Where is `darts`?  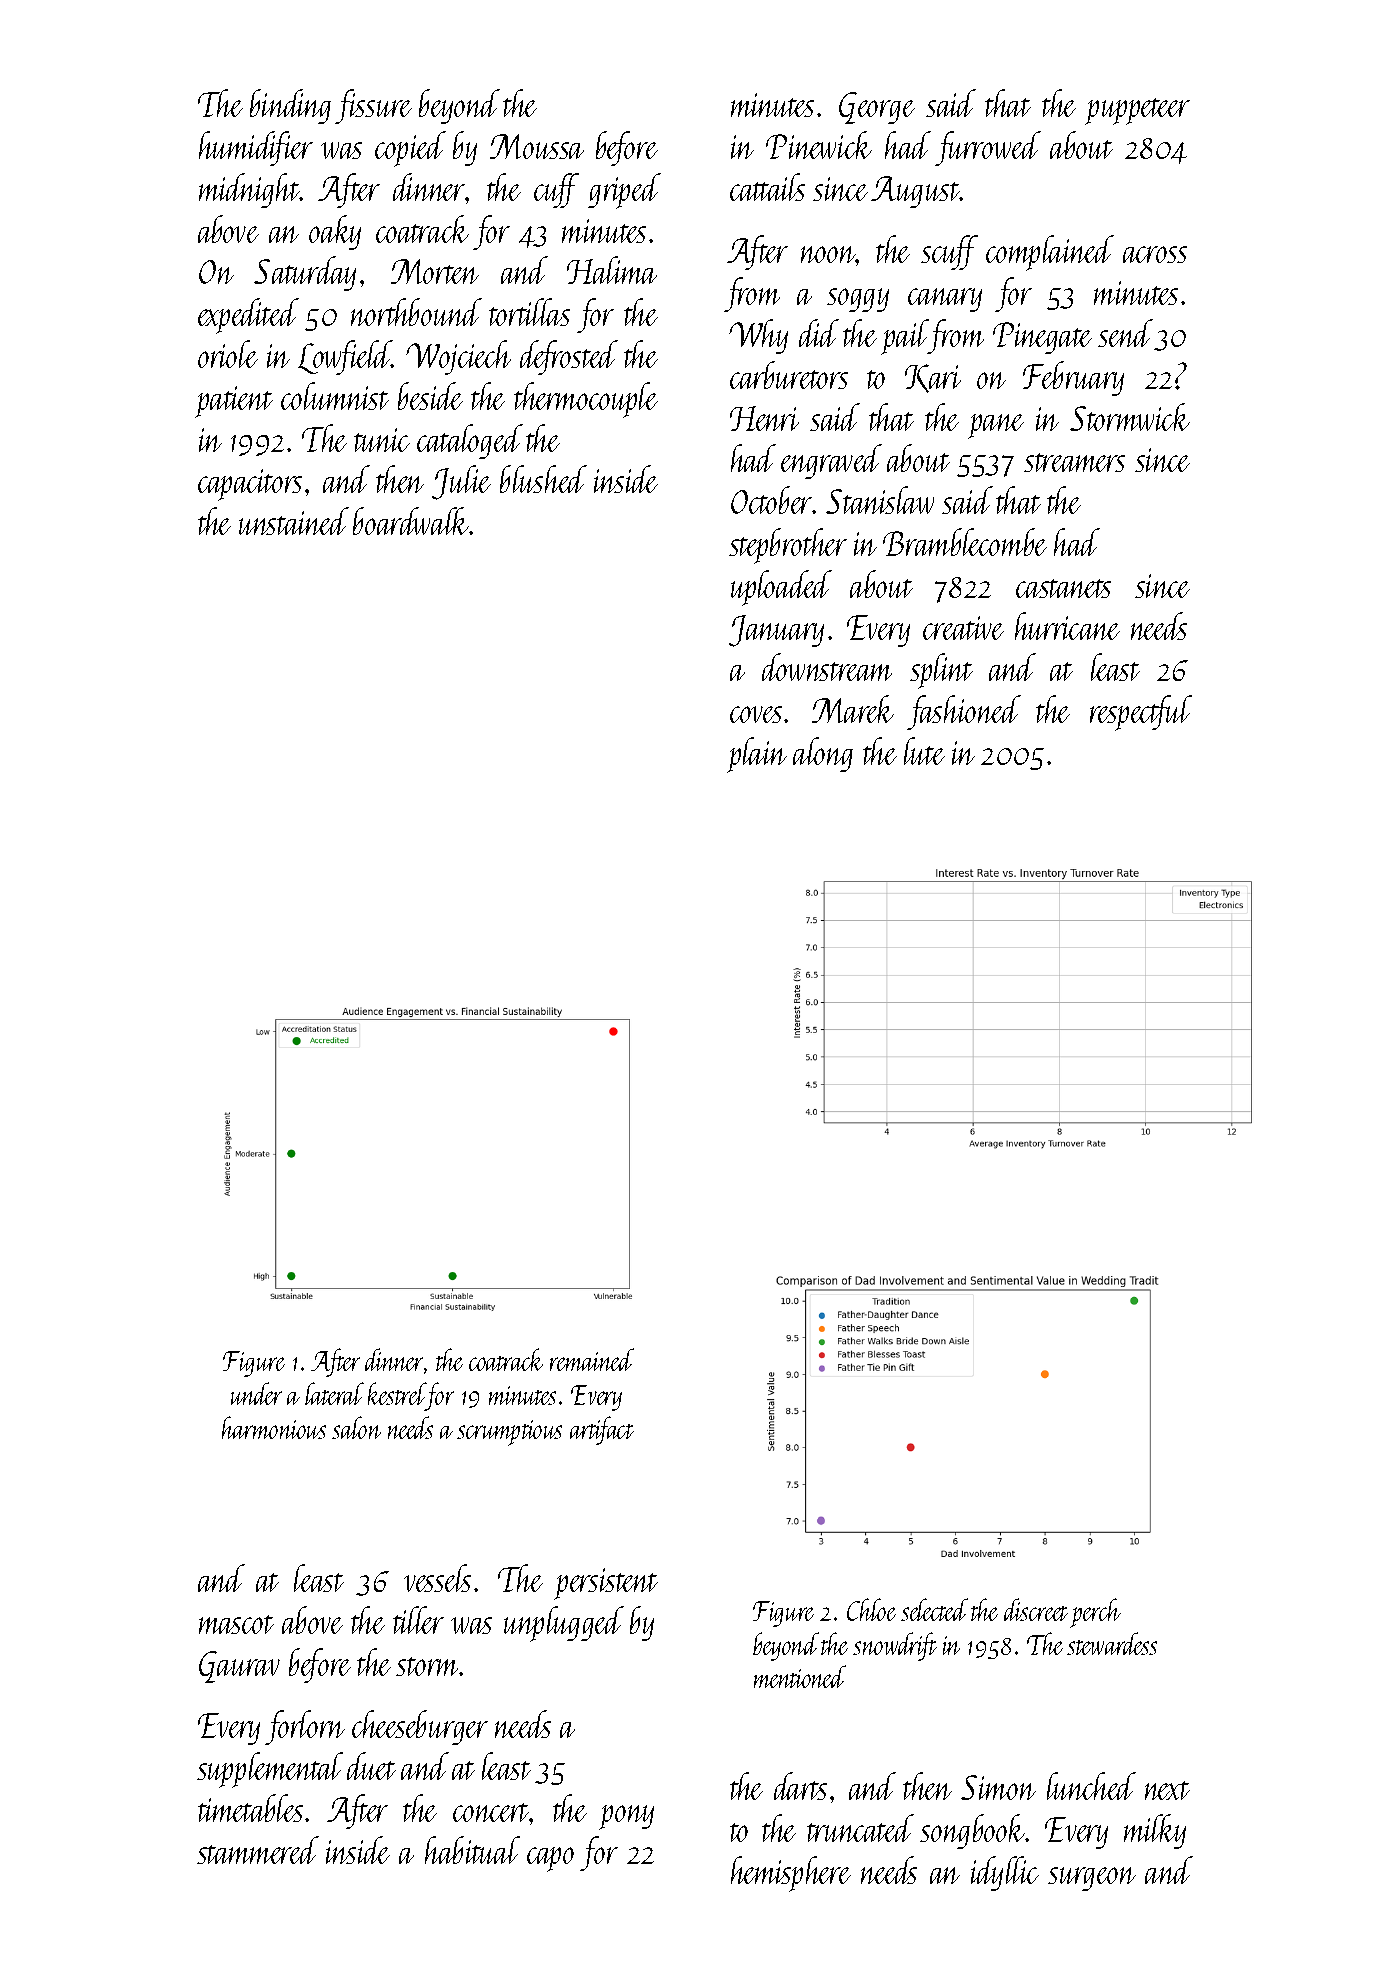
darts is located at coordinates (800, 1786).
